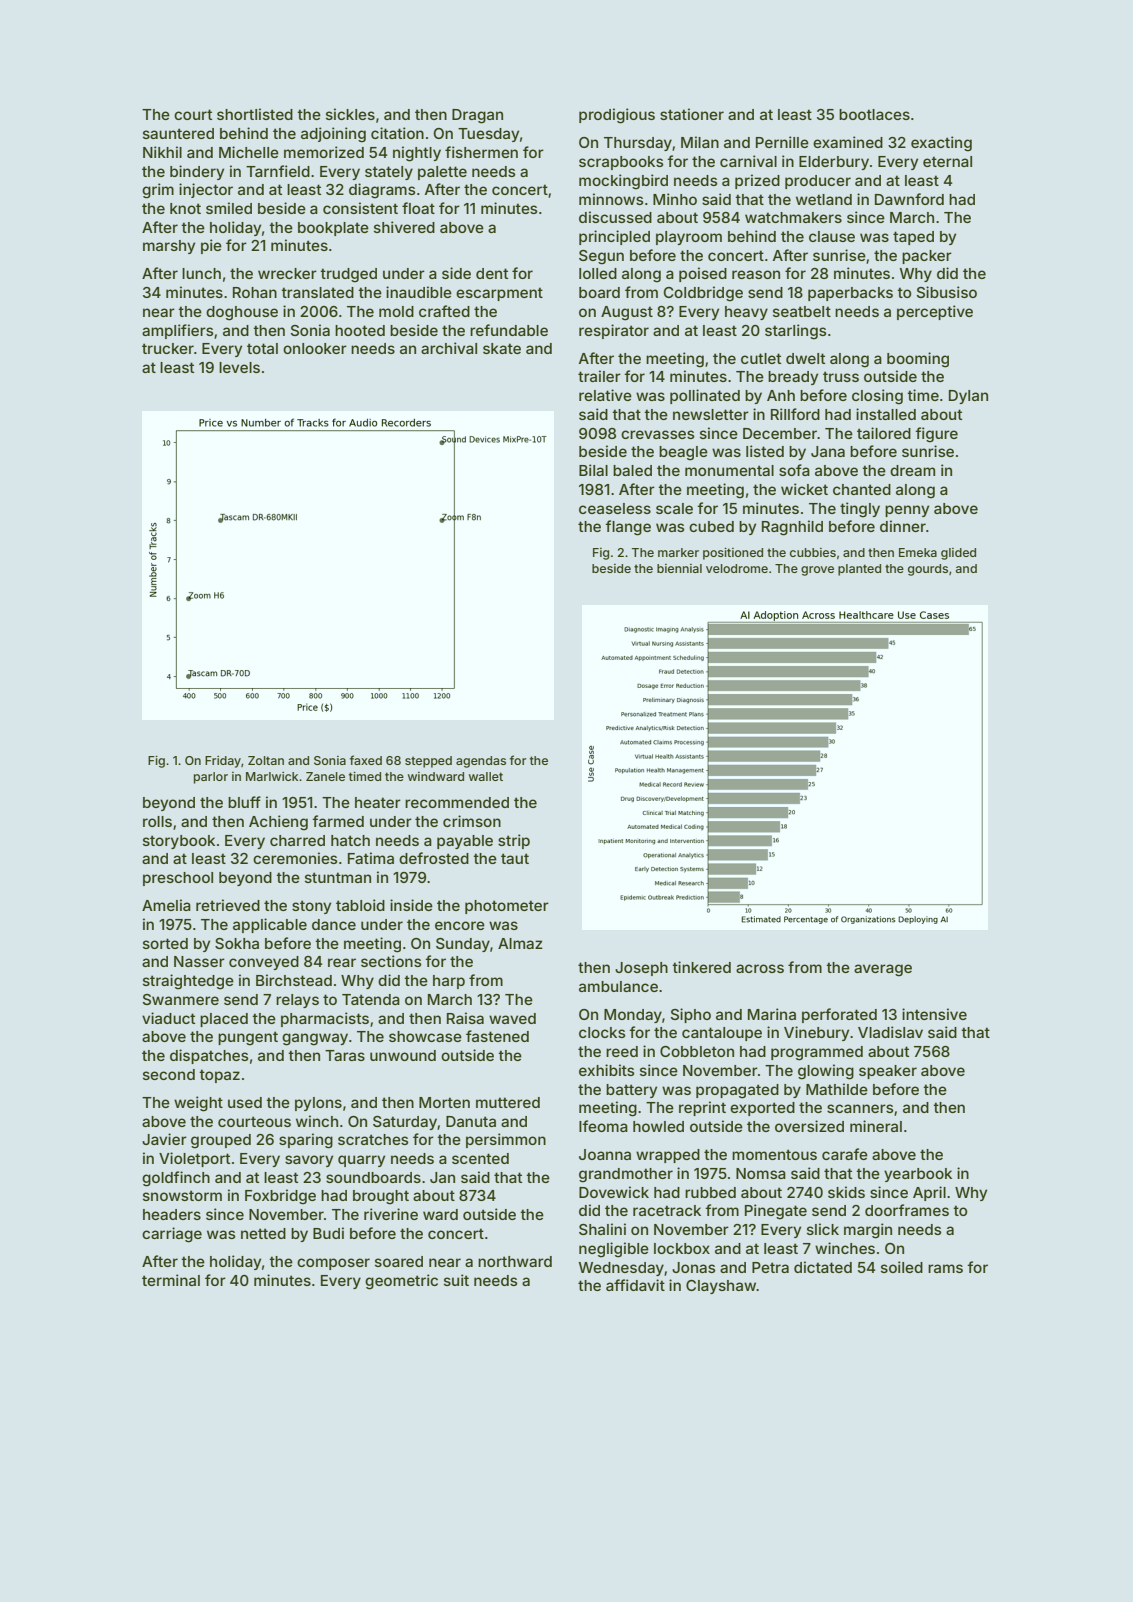 Image resolution: width=1133 pixels, height=1602 pixels. Describe the element at coordinates (781, 395) in the document. I see `Anh` at that location.
